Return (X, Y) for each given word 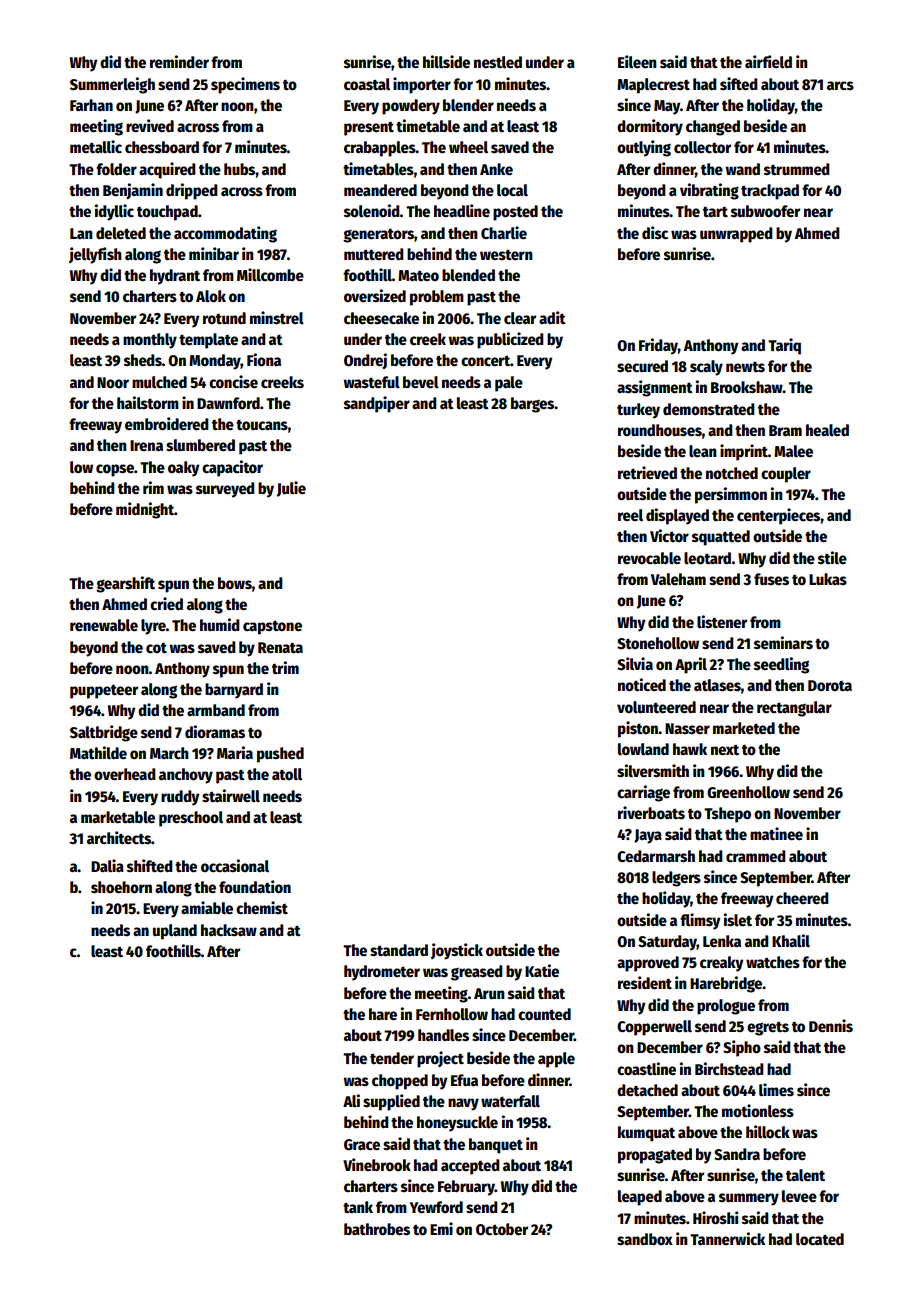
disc (655, 233)
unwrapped (736, 235)
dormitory (650, 127)
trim (285, 667)
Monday (215, 362)
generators (378, 236)
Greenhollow (748, 792)
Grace (362, 1145)
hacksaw (229, 930)
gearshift (125, 584)
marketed (744, 728)
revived (150, 126)
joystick (457, 951)
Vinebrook (377, 1164)
